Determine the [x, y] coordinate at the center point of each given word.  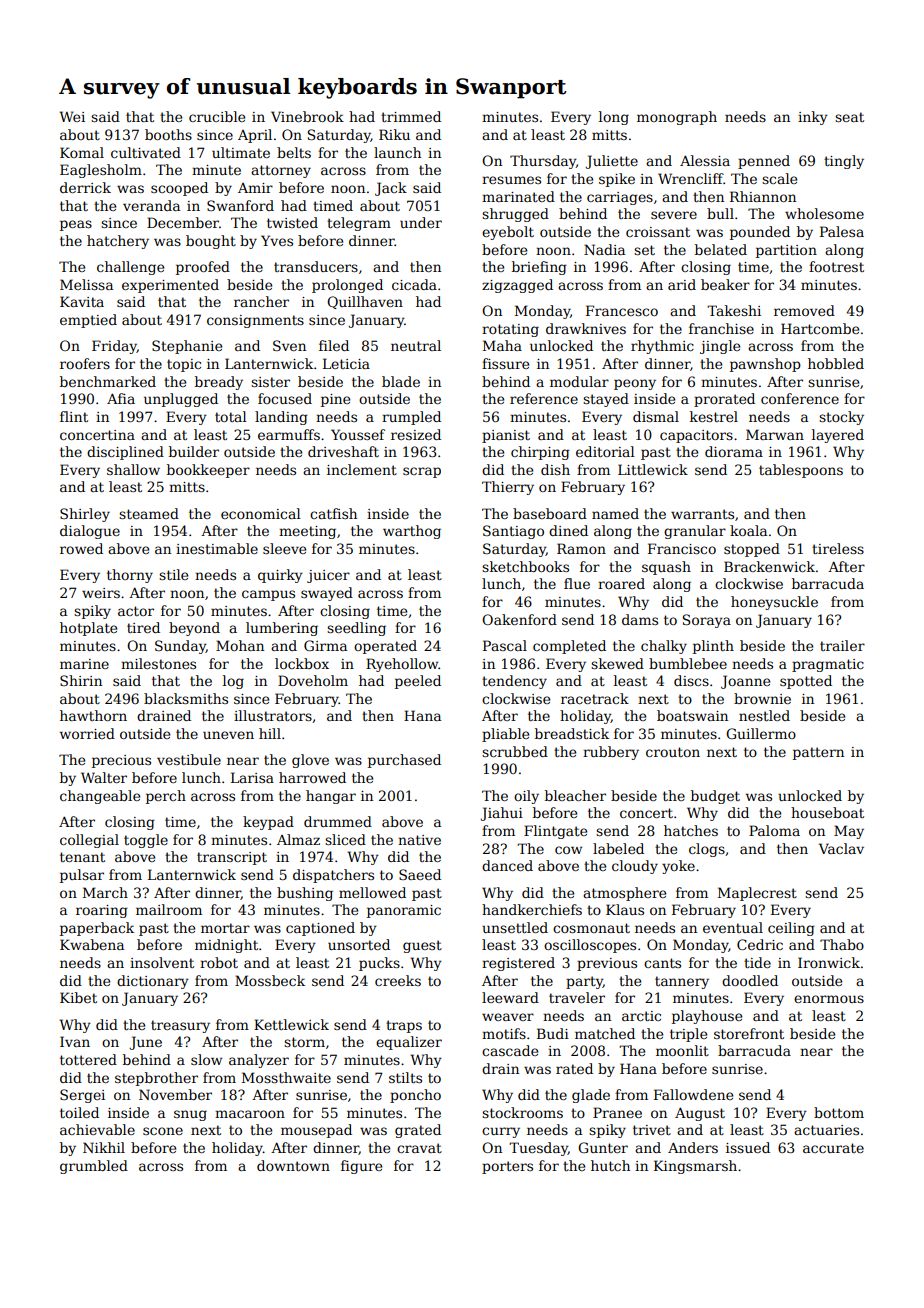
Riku [394, 134]
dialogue [90, 532]
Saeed [420, 874]
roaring [102, 911]
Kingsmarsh [695, 1167]
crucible [217, 116]
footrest [836, 266]
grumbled [94, 1167]
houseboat [827, 812]
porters [507, 1167]
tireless [838, 548]
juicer [328, 576]
